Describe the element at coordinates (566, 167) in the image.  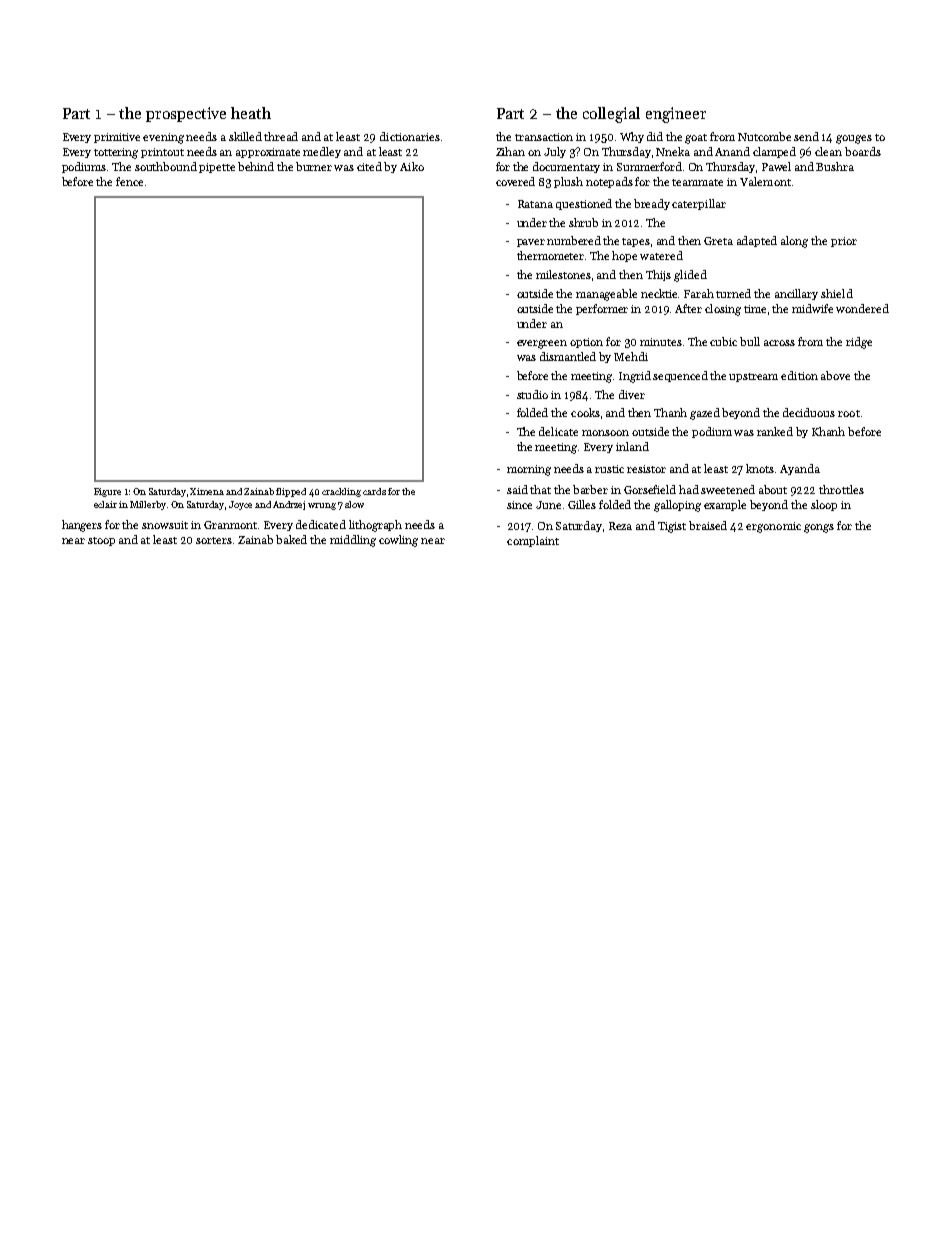
I see `documentary` at that location.
